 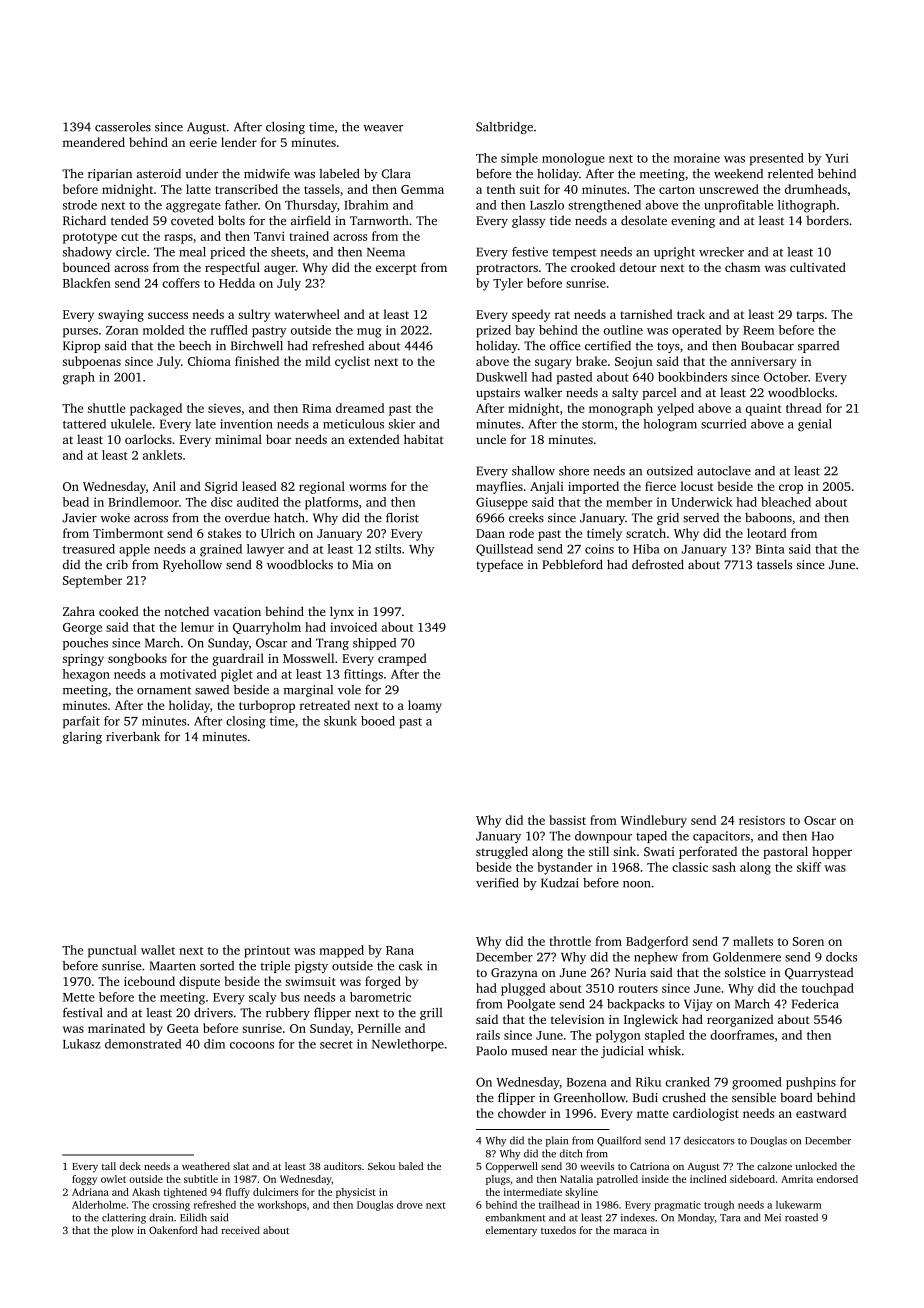 What do you see at coordinates (366, 205) in the screenshot?
I see `Ibrahim` at bounding box center [366, 205].
